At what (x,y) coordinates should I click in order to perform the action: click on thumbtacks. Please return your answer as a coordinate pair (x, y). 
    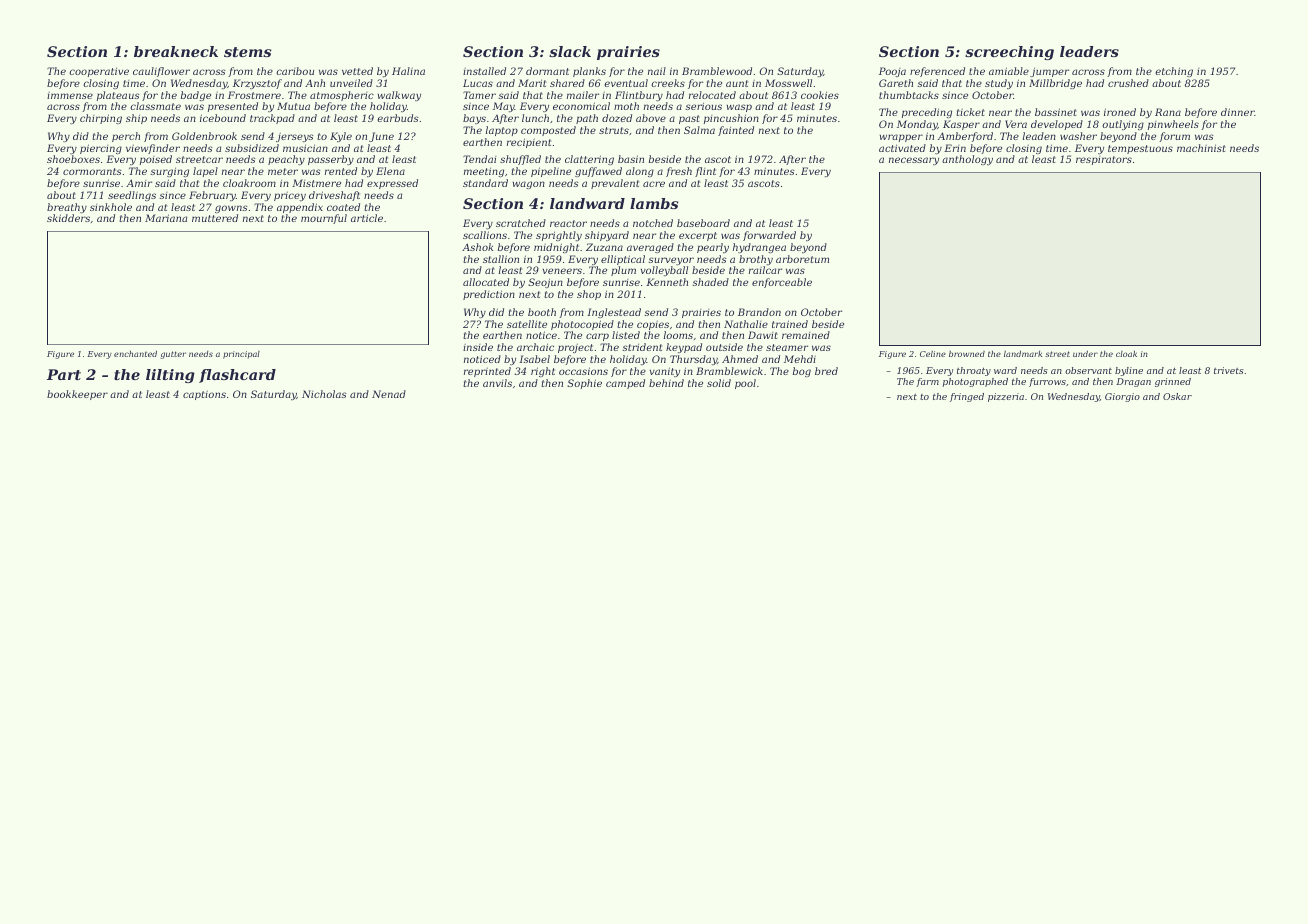
    Looking at the image, I should click on (909, 95).
